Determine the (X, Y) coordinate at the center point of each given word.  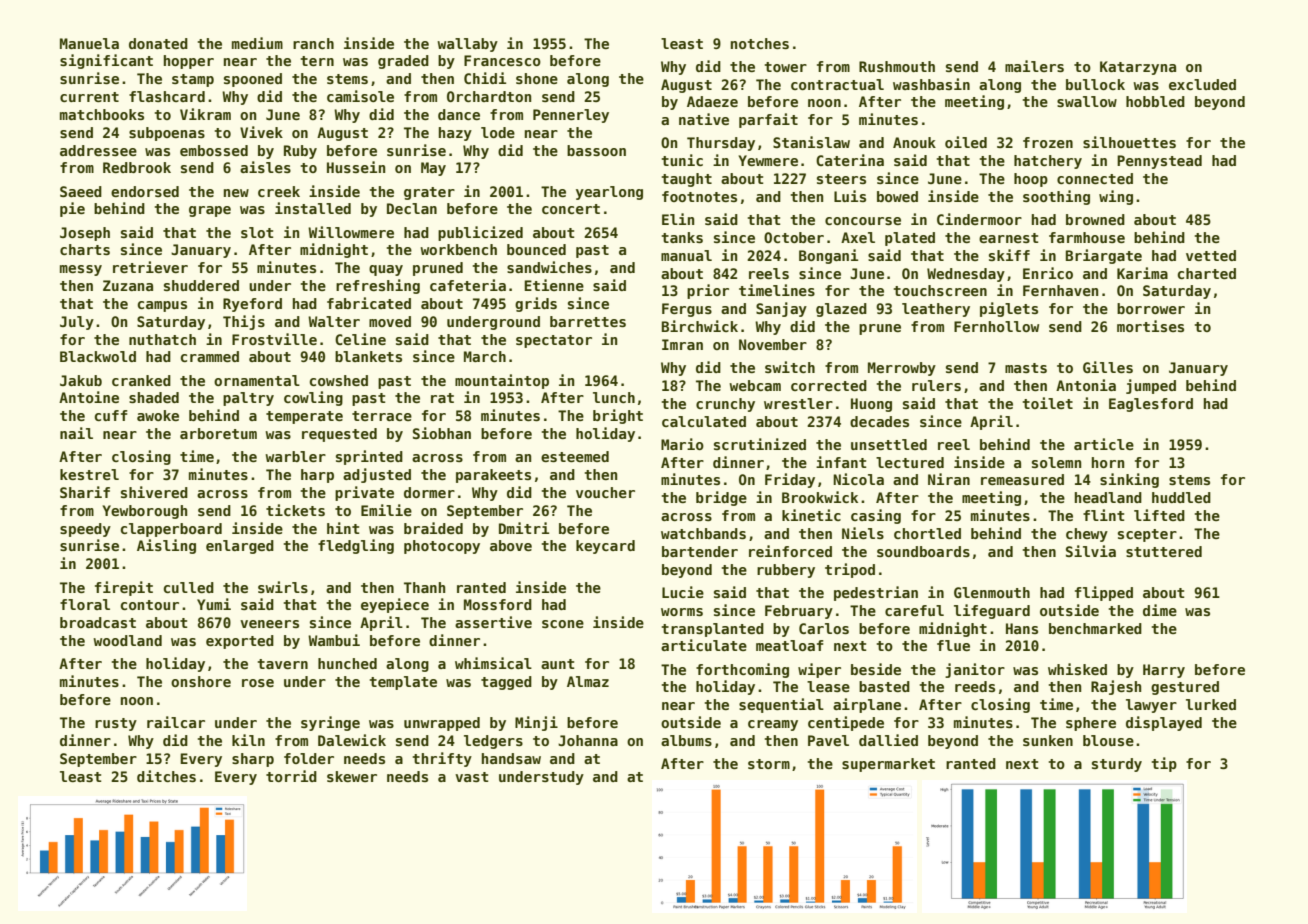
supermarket (888, 765)
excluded (1202, 84)
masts (1026, 368)
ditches (166, 776)
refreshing (378, 286)
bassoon (596, 150)
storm (769, 764)
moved (390, 321)
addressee (98, 150)
